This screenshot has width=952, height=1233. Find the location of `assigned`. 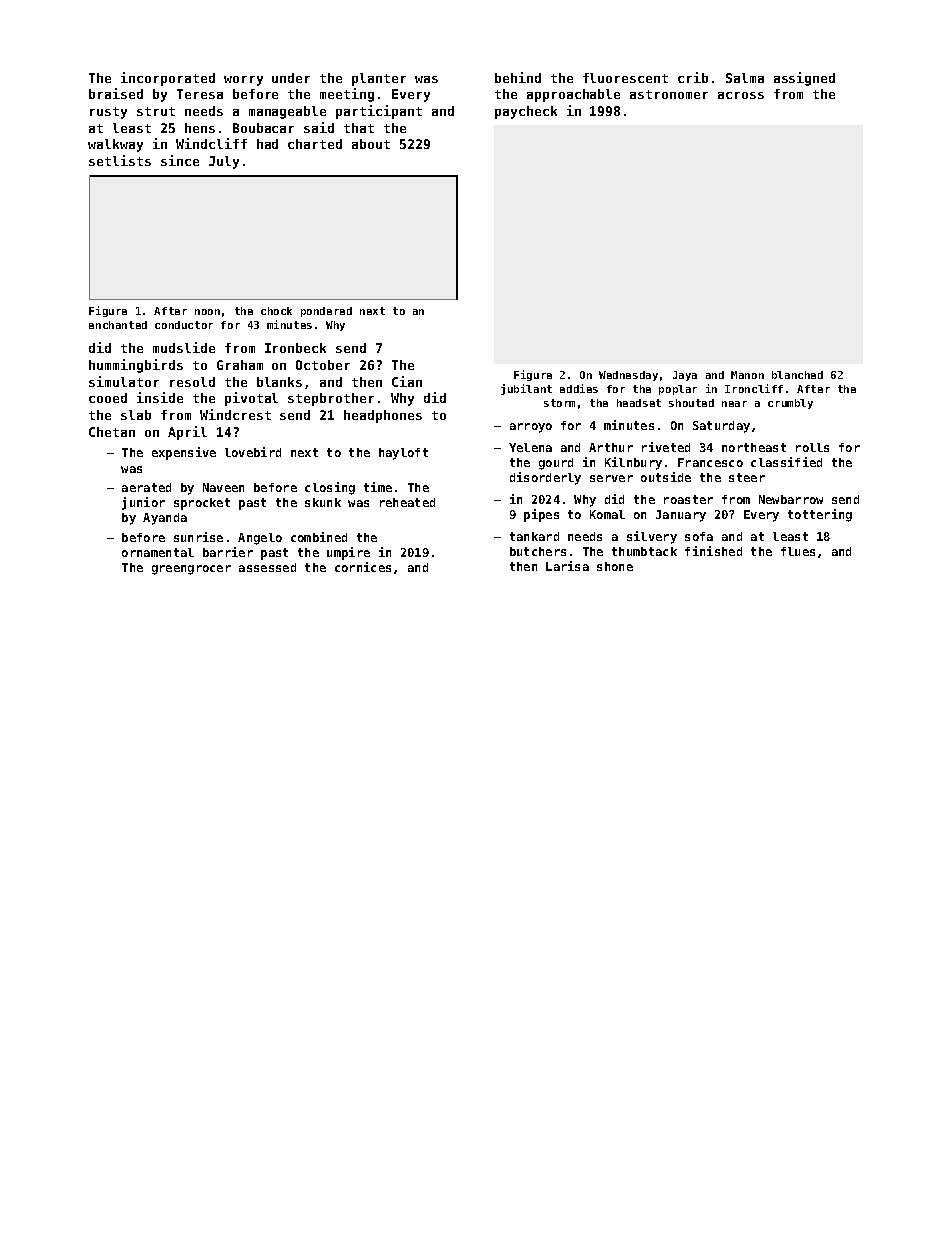

assigned is located at coordinates (804, 79).
